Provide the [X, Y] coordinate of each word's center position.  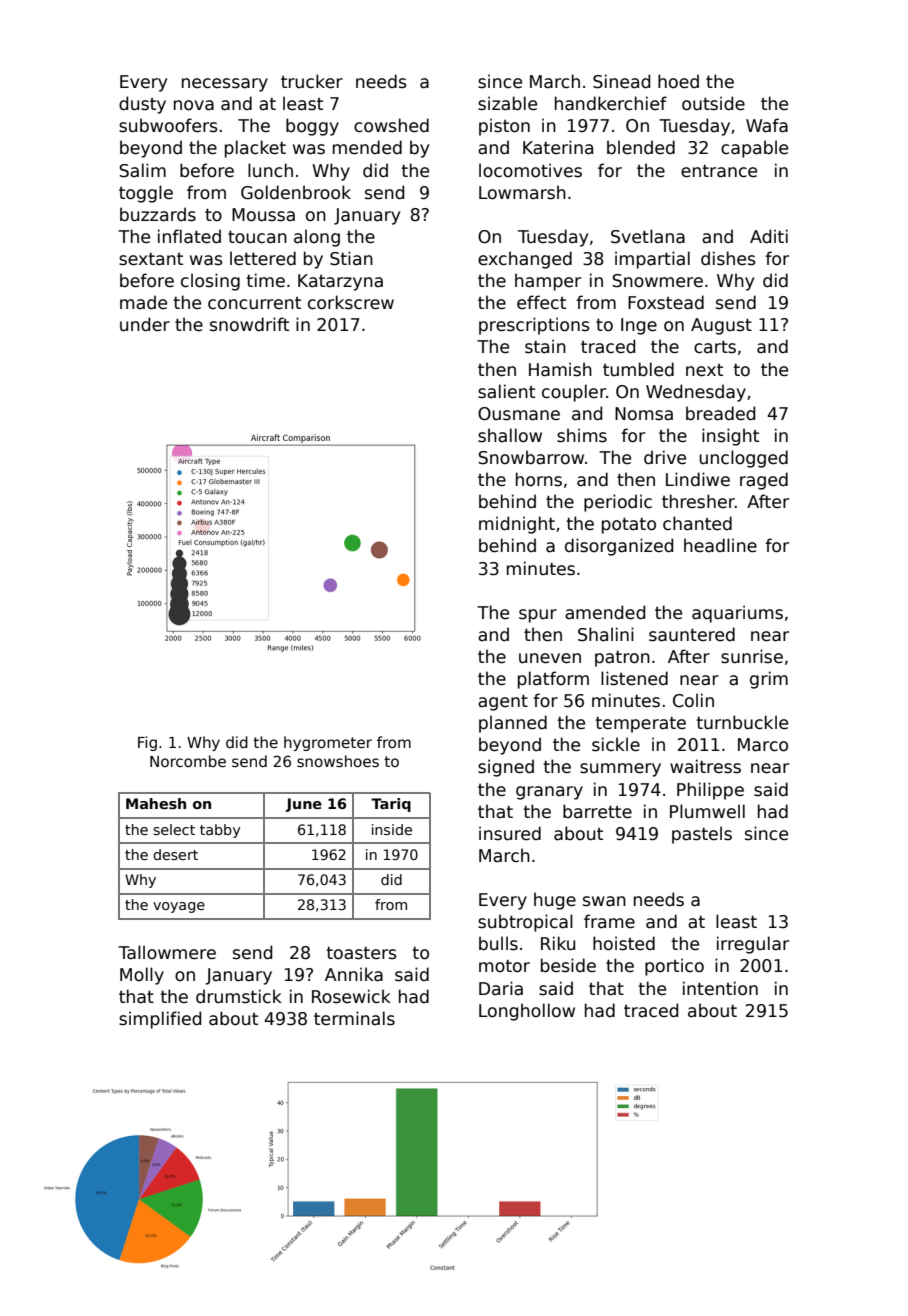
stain [545, 346]
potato [629, 526]
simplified [160, 1020]
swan [604, 901]
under [145, 324]
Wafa [767, 125]
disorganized [619, 547]
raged [764, 481]
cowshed [391, 125]
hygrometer [328, 743]
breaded [720, 413]
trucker [312, 81]
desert [175, 854]
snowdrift [249, 324]
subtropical [525, 923]
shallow [510, 435]
